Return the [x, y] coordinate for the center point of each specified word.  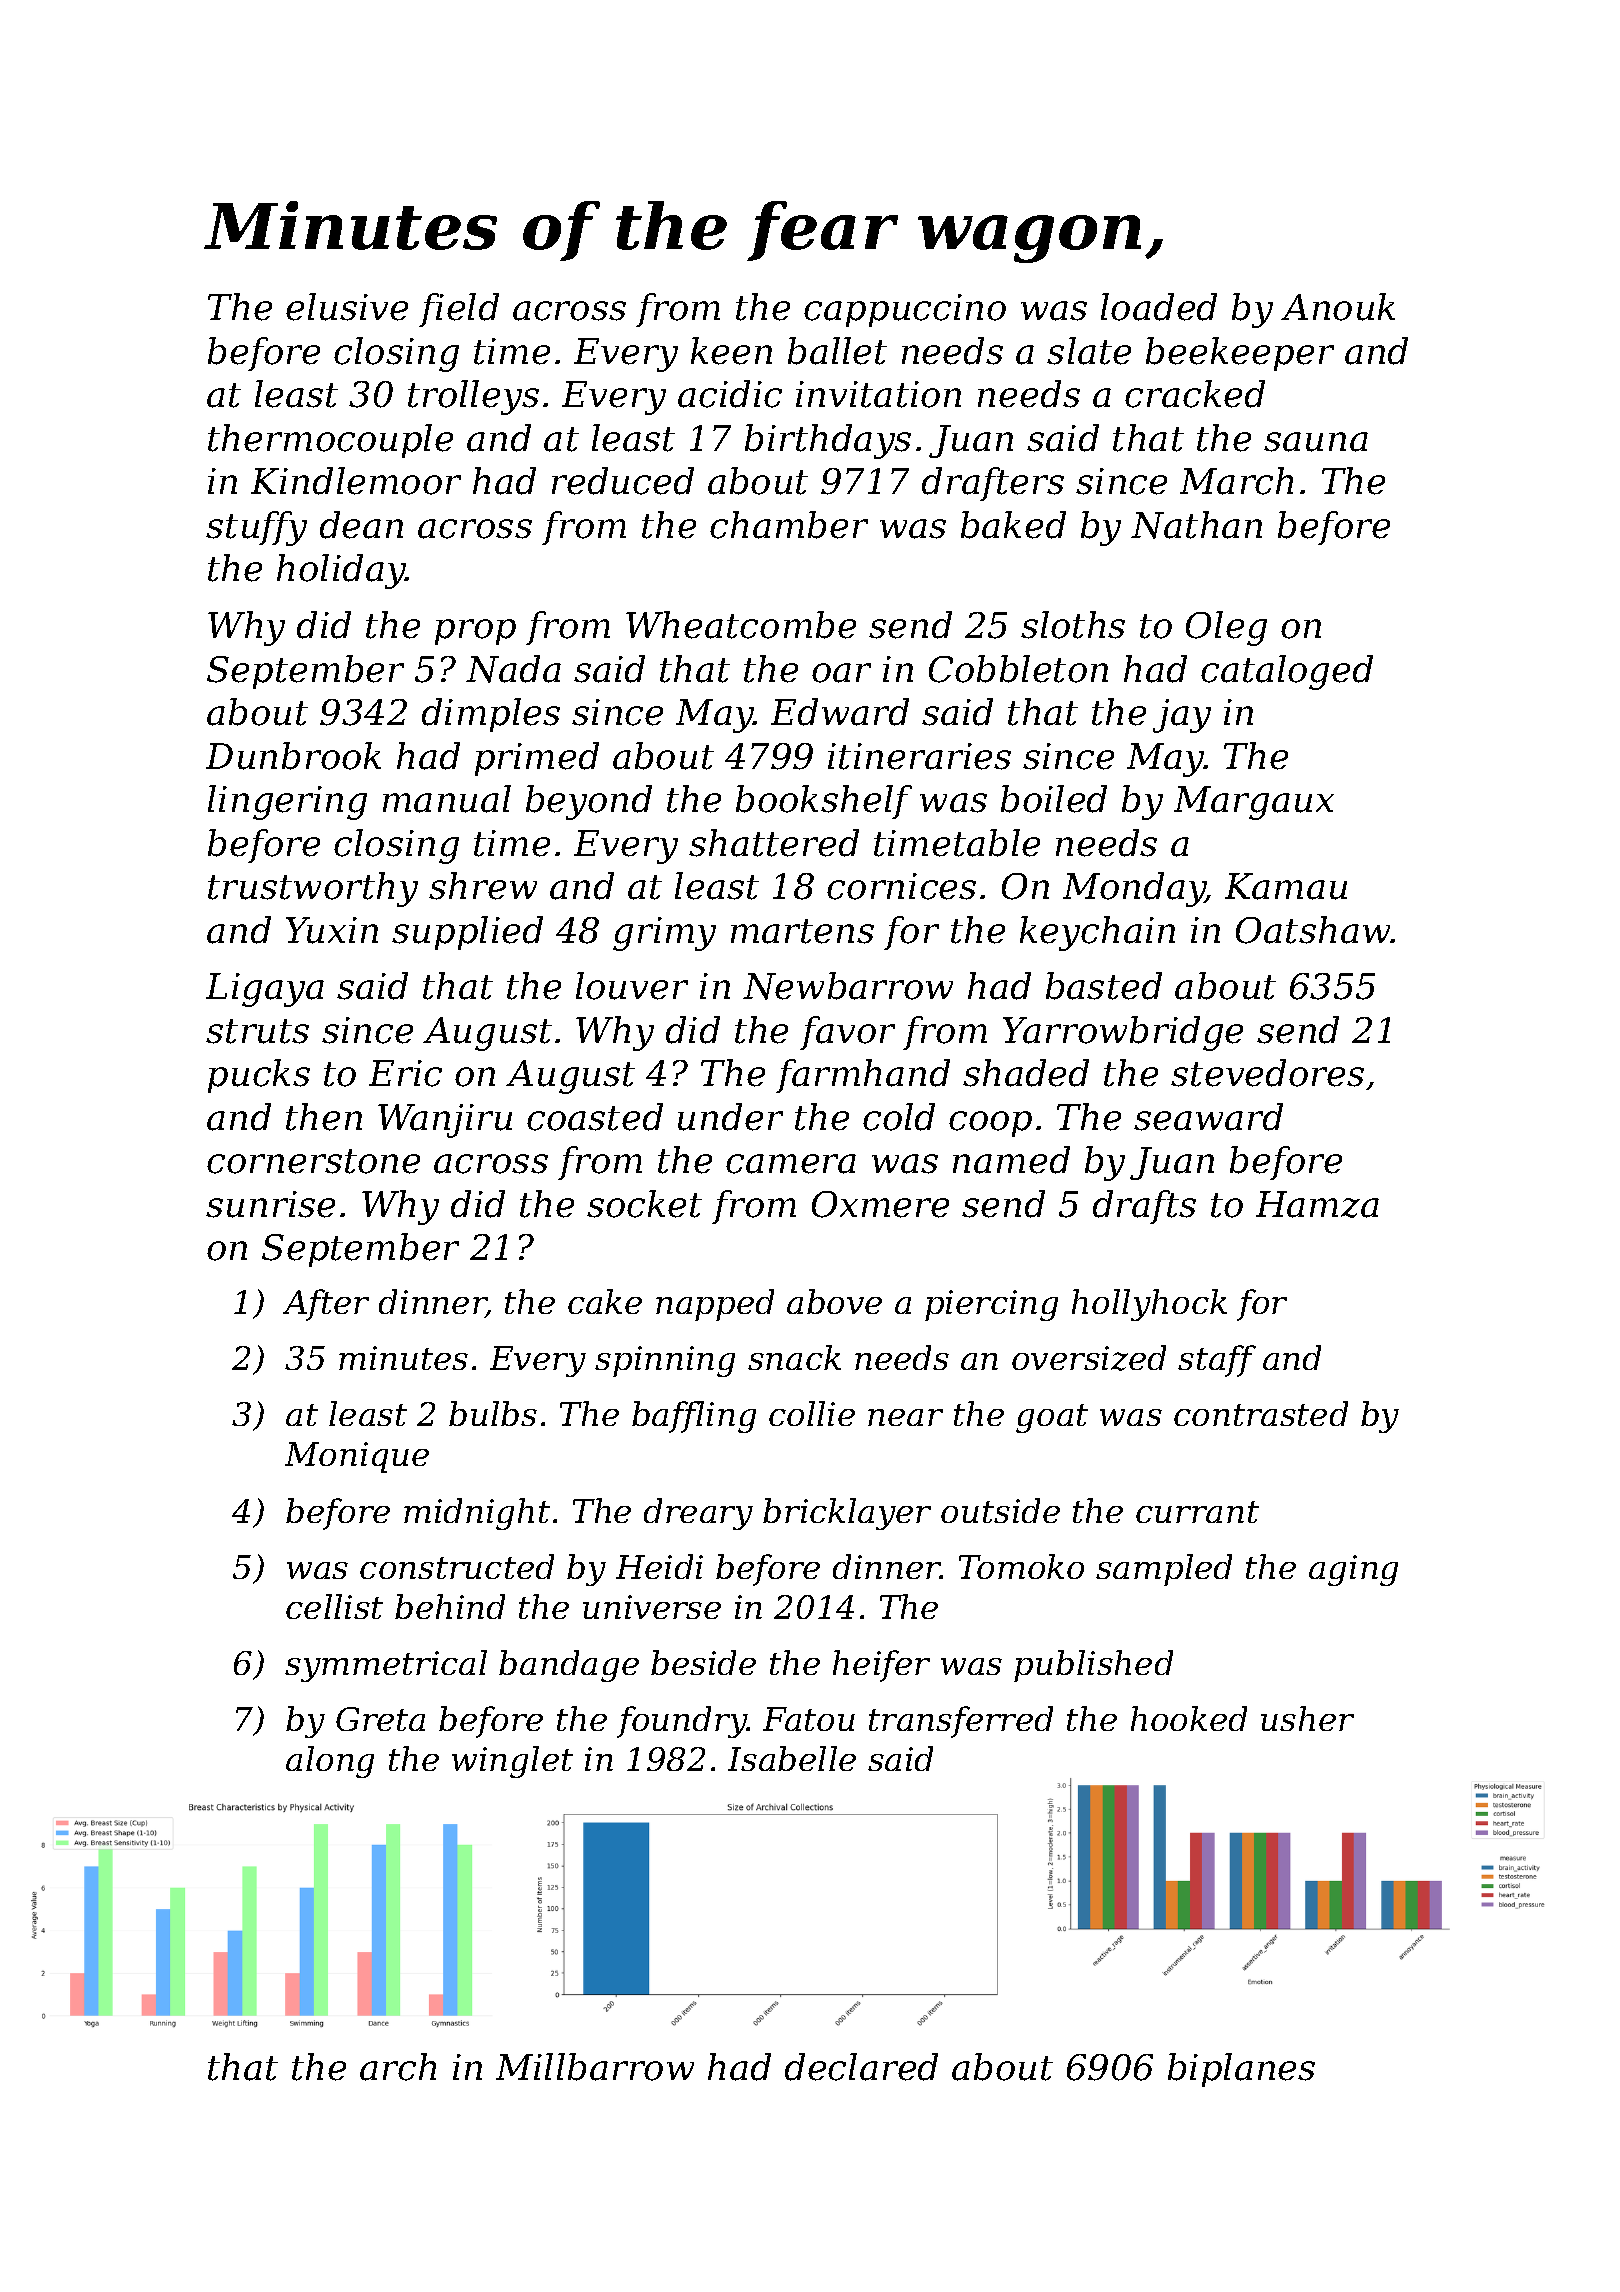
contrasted [1261, 1413]
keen [731, 351]
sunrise [270, 1204]
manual [447, 799]
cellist [334, 1606]
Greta [380, 1719]
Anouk [1338, 307]
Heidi [659, 1566]
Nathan [1196, 525]
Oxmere [880, 1204]
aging [1353, 1570]
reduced [623, 481]
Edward [840, 712]
